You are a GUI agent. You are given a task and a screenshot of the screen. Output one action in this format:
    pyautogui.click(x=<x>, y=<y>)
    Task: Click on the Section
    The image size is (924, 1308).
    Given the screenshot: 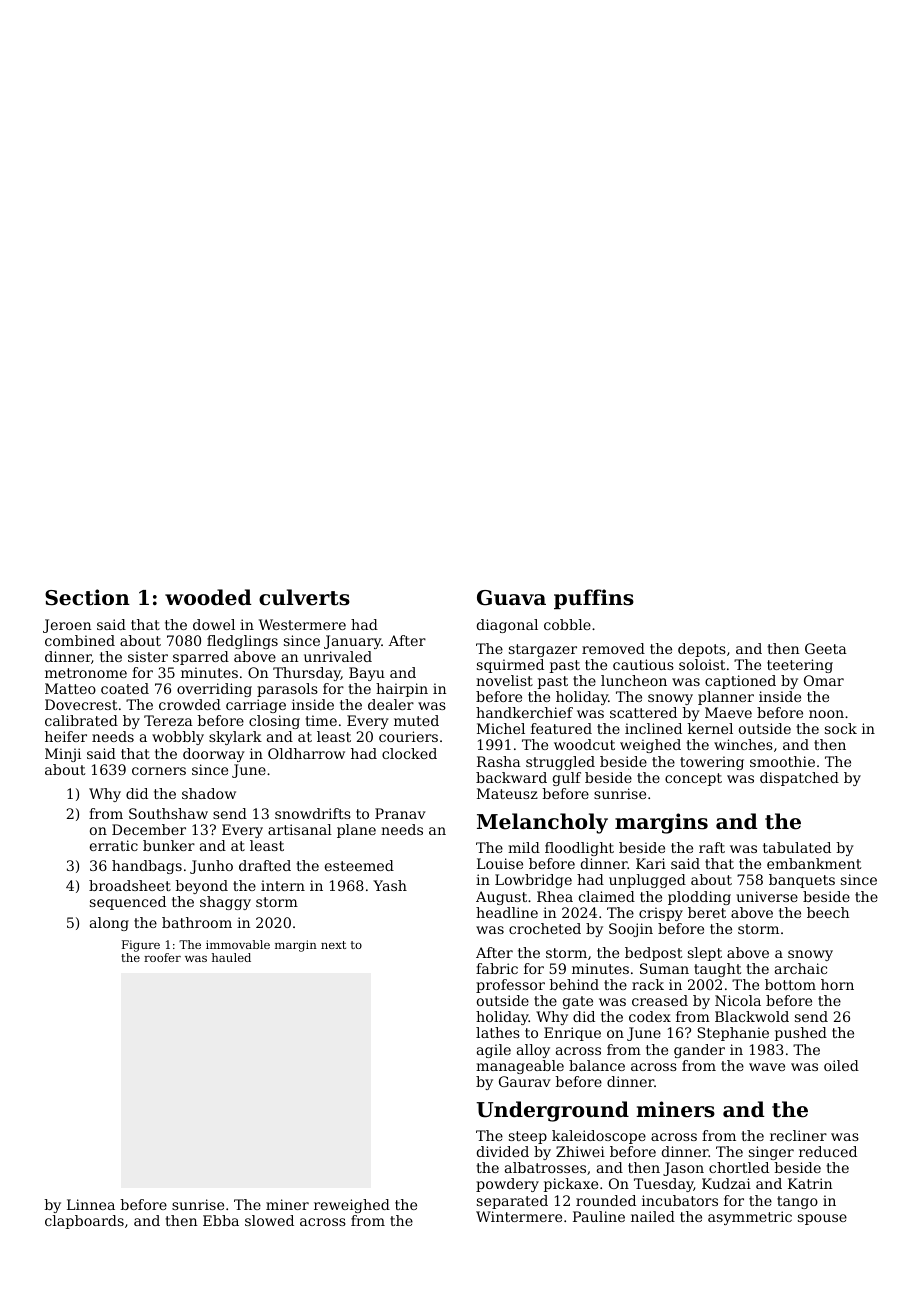 What is the action you would take?
    pyautogui.click(x=87, y=597)
